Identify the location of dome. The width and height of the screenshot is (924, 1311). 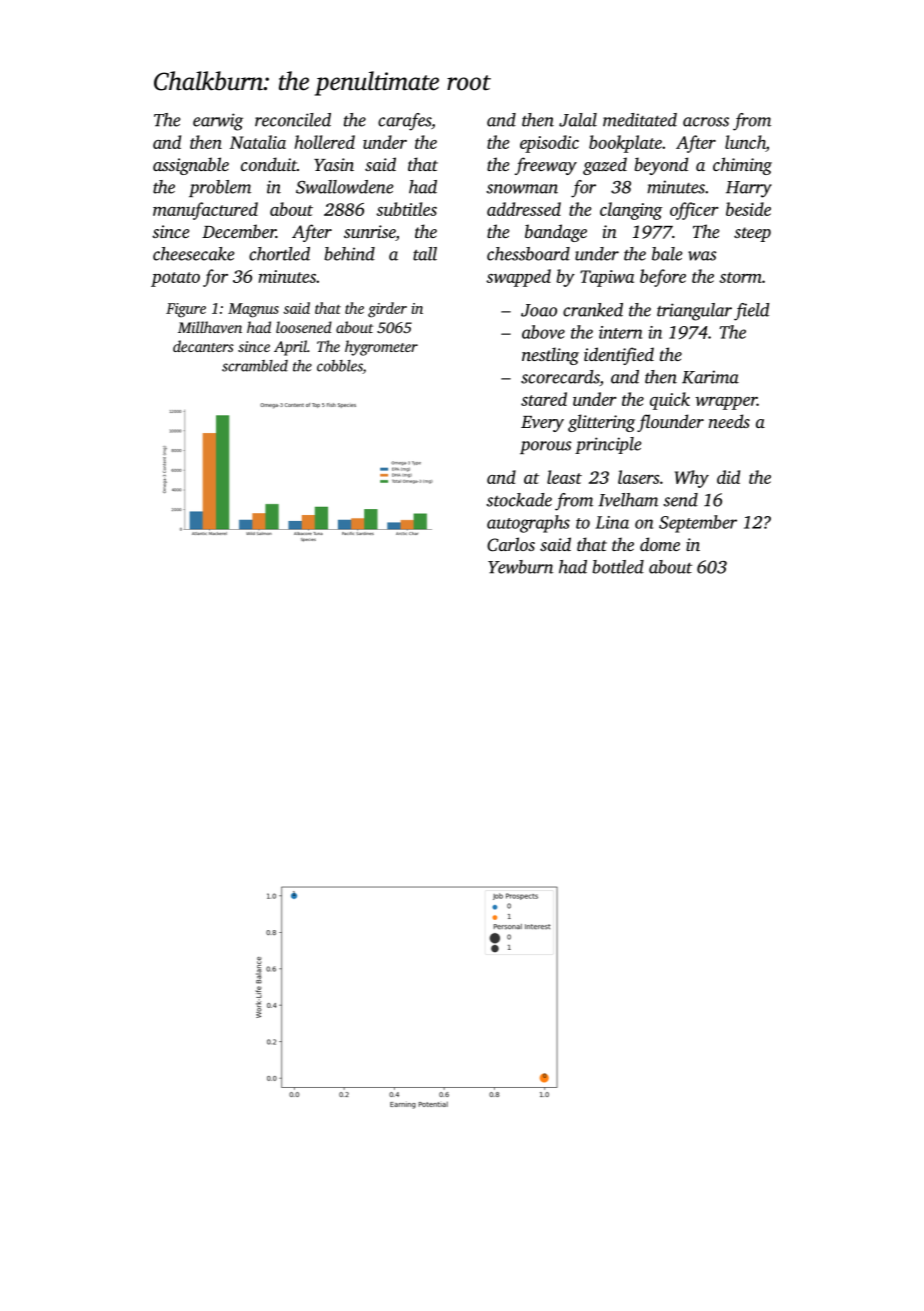
(660, 544).
